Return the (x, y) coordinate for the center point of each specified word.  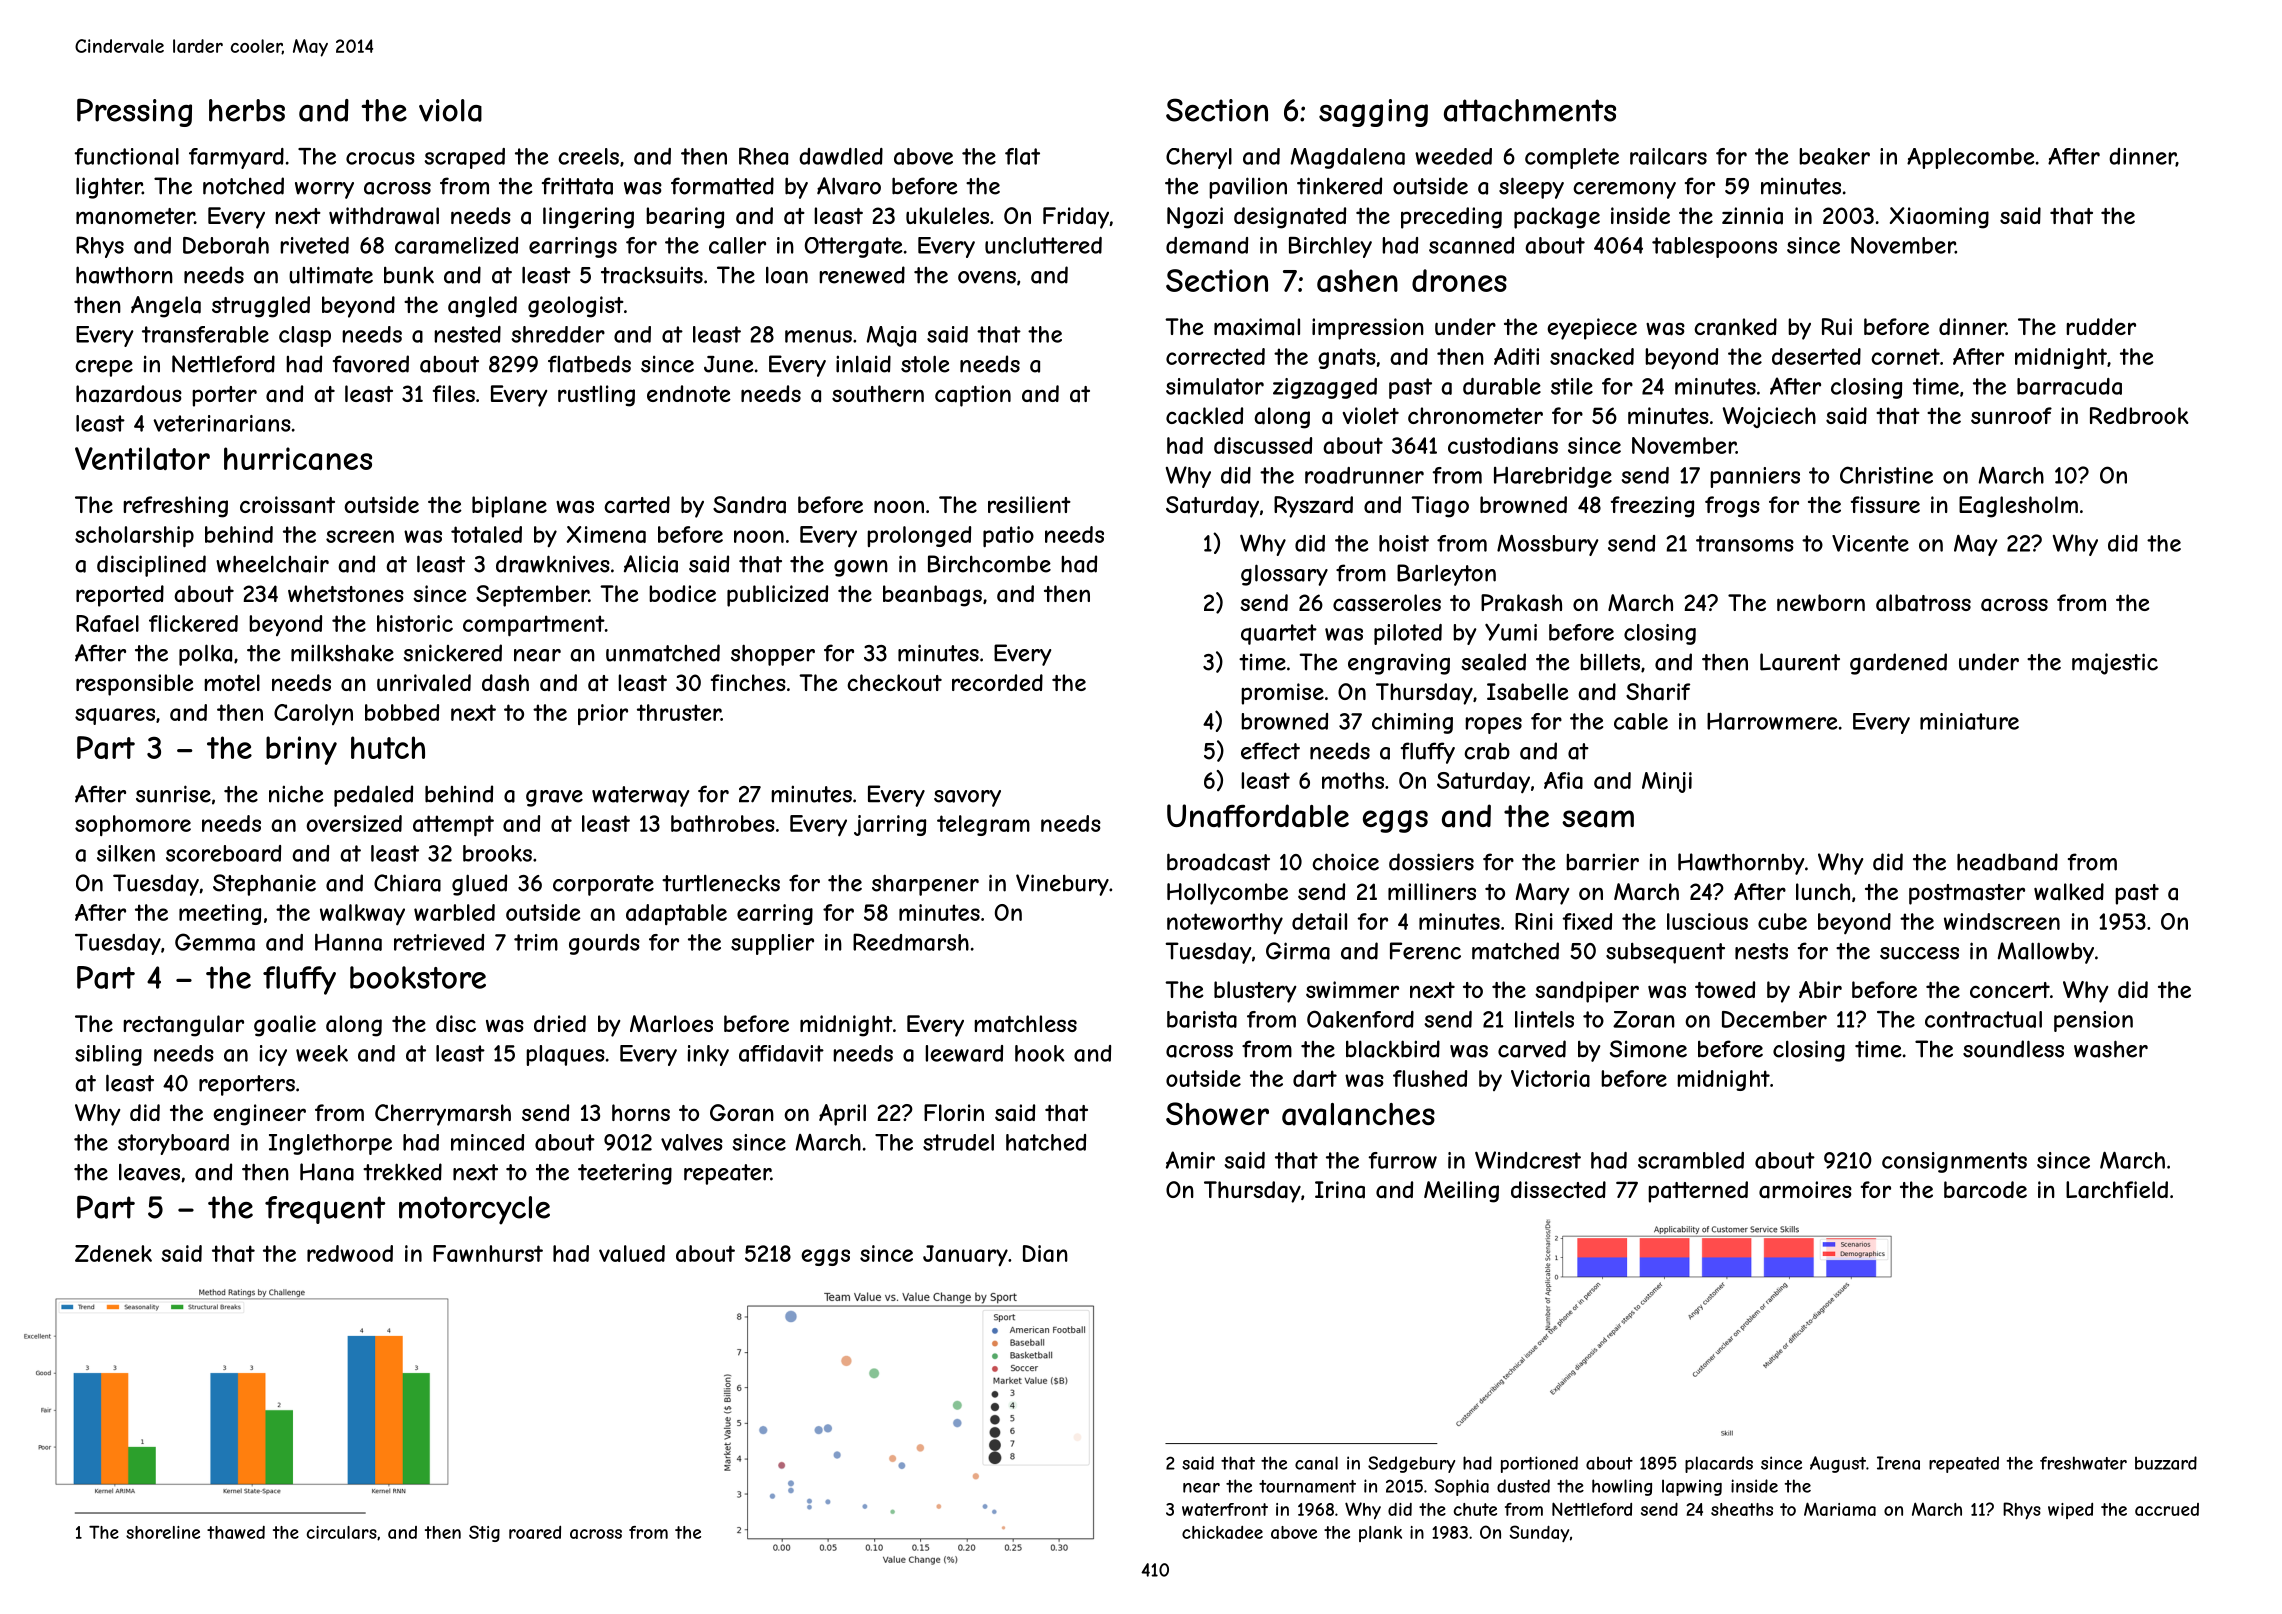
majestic (2115, 664)
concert (2010, 990)
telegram (983, 825)
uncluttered (1043, 245)
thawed (236, 1532)
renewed (862, 275)
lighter (109, 188)
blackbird (1393, 1049)
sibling (108, 1055)
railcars (1668, 156)
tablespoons (1714, 247)
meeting (220, 914)
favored (371, 364)
